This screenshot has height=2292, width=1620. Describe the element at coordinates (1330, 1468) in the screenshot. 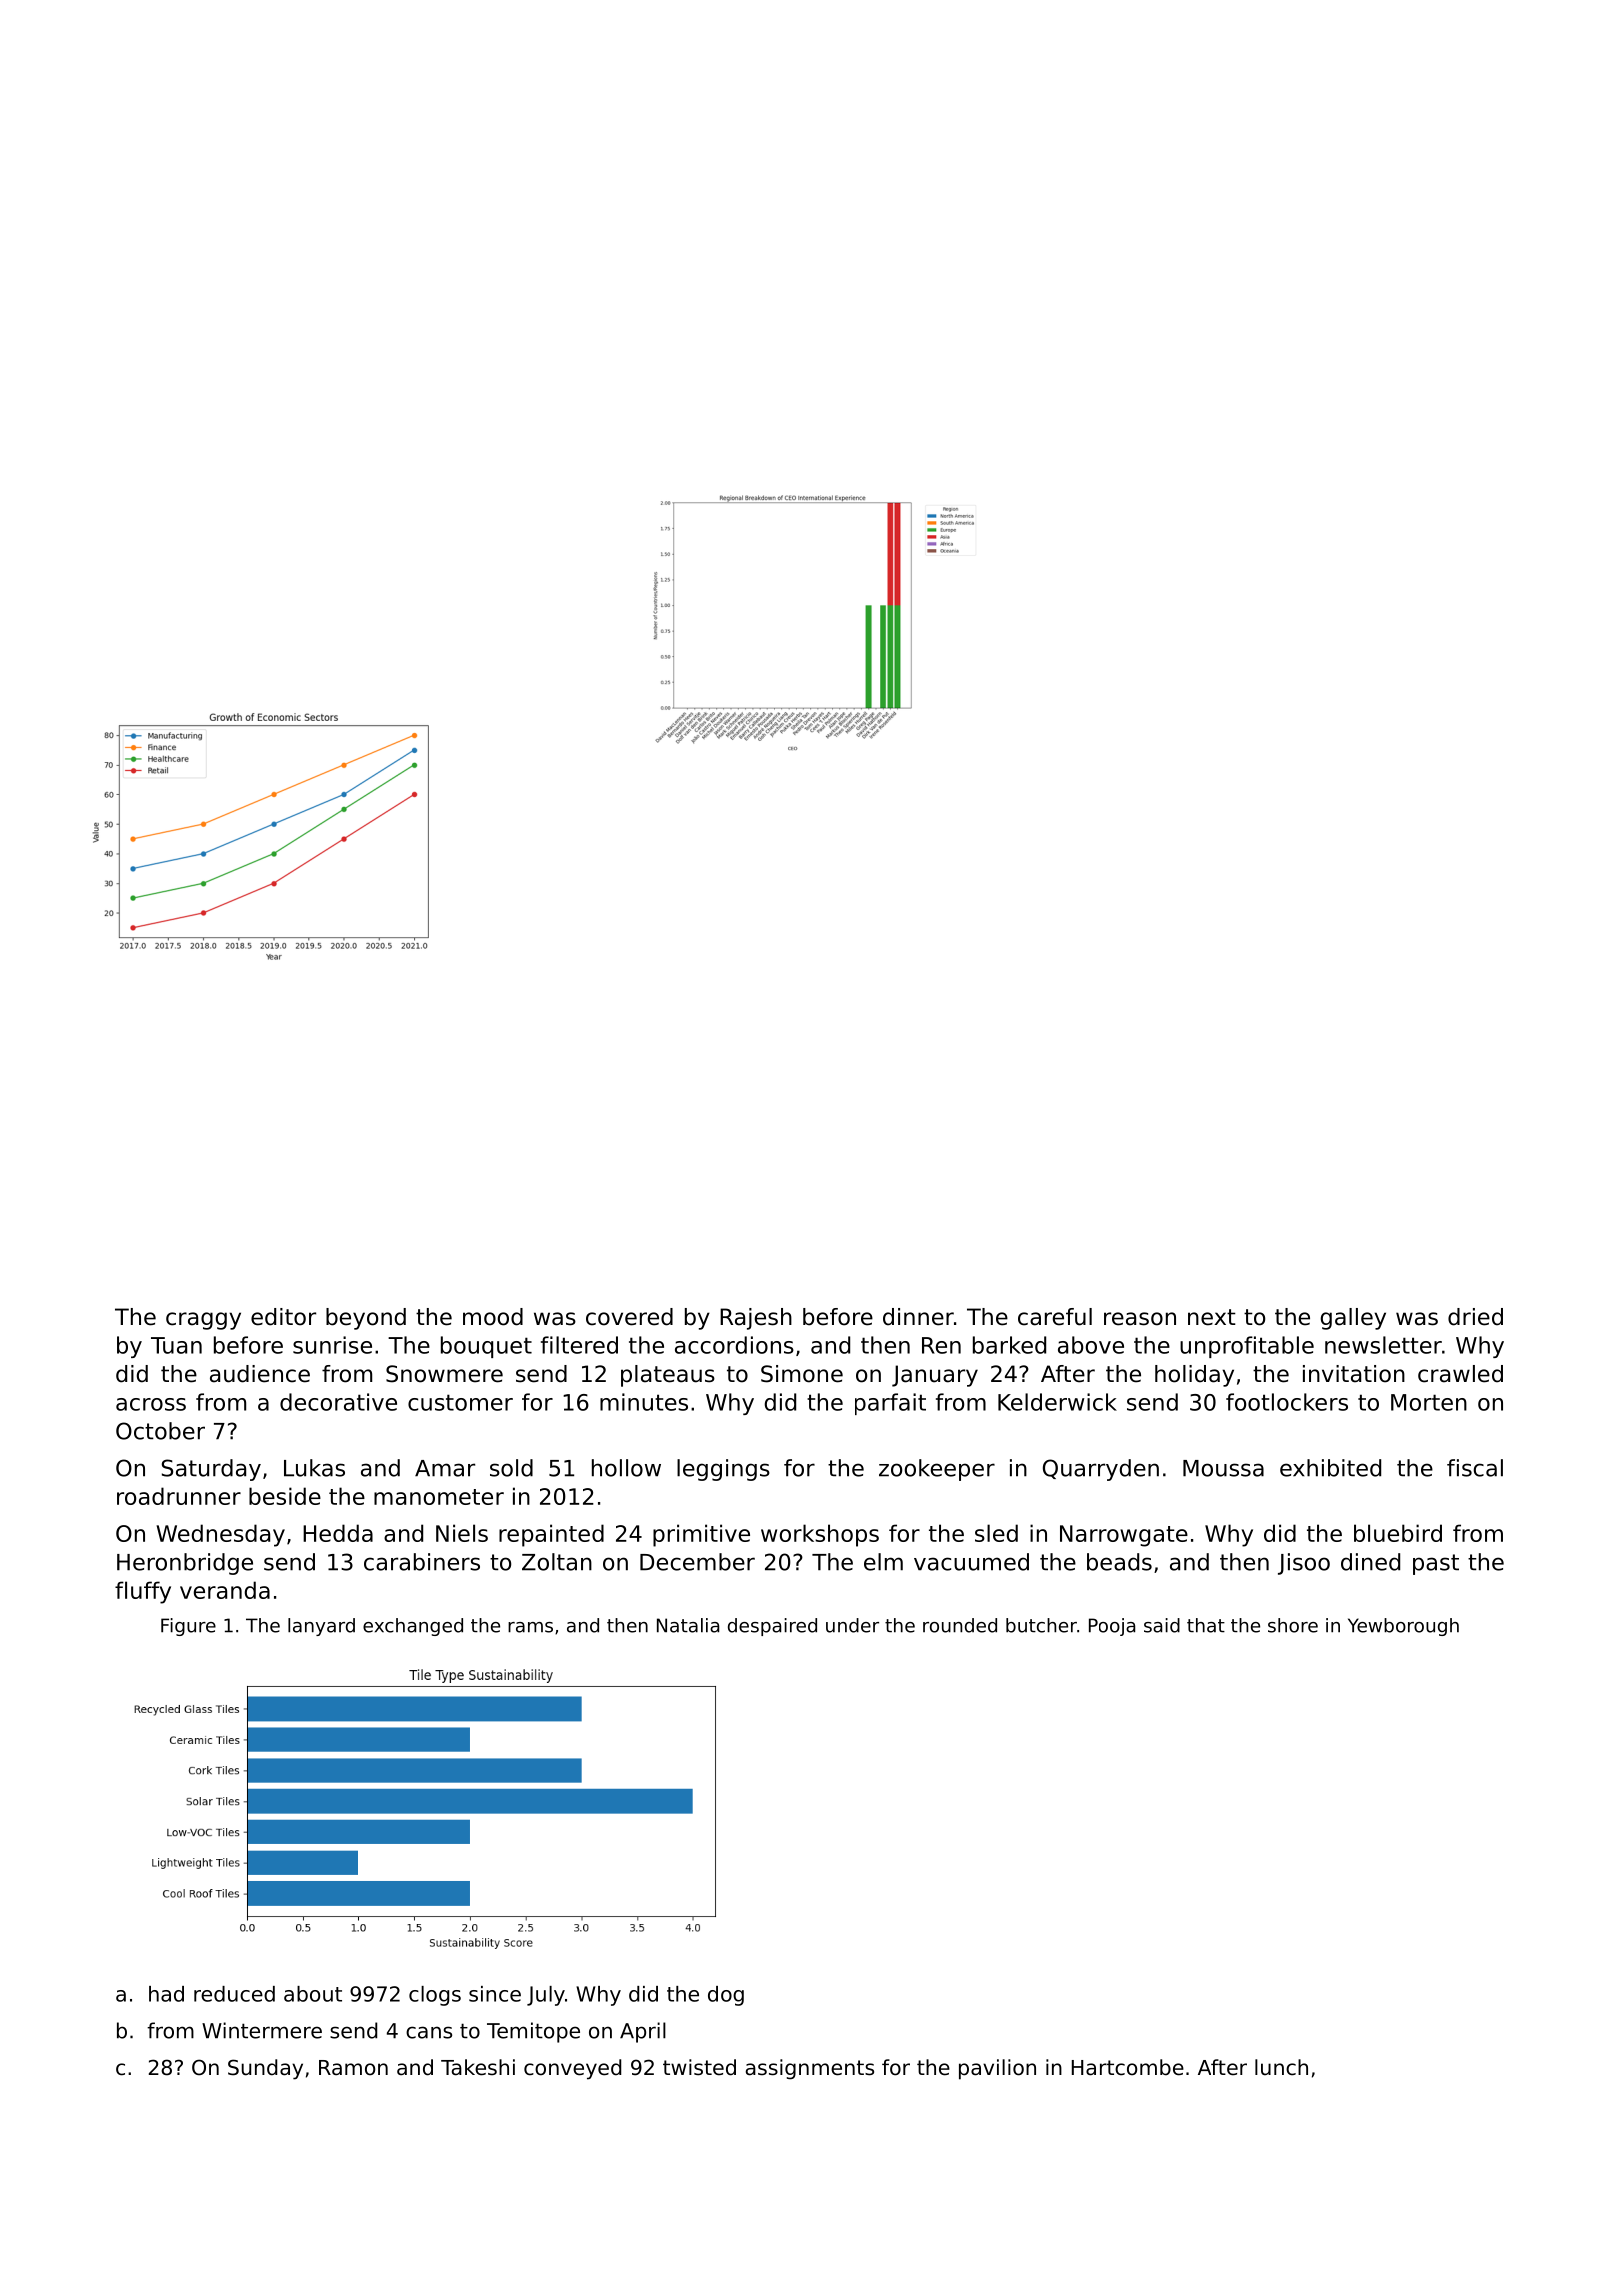

I see `exhibited` at that location.
